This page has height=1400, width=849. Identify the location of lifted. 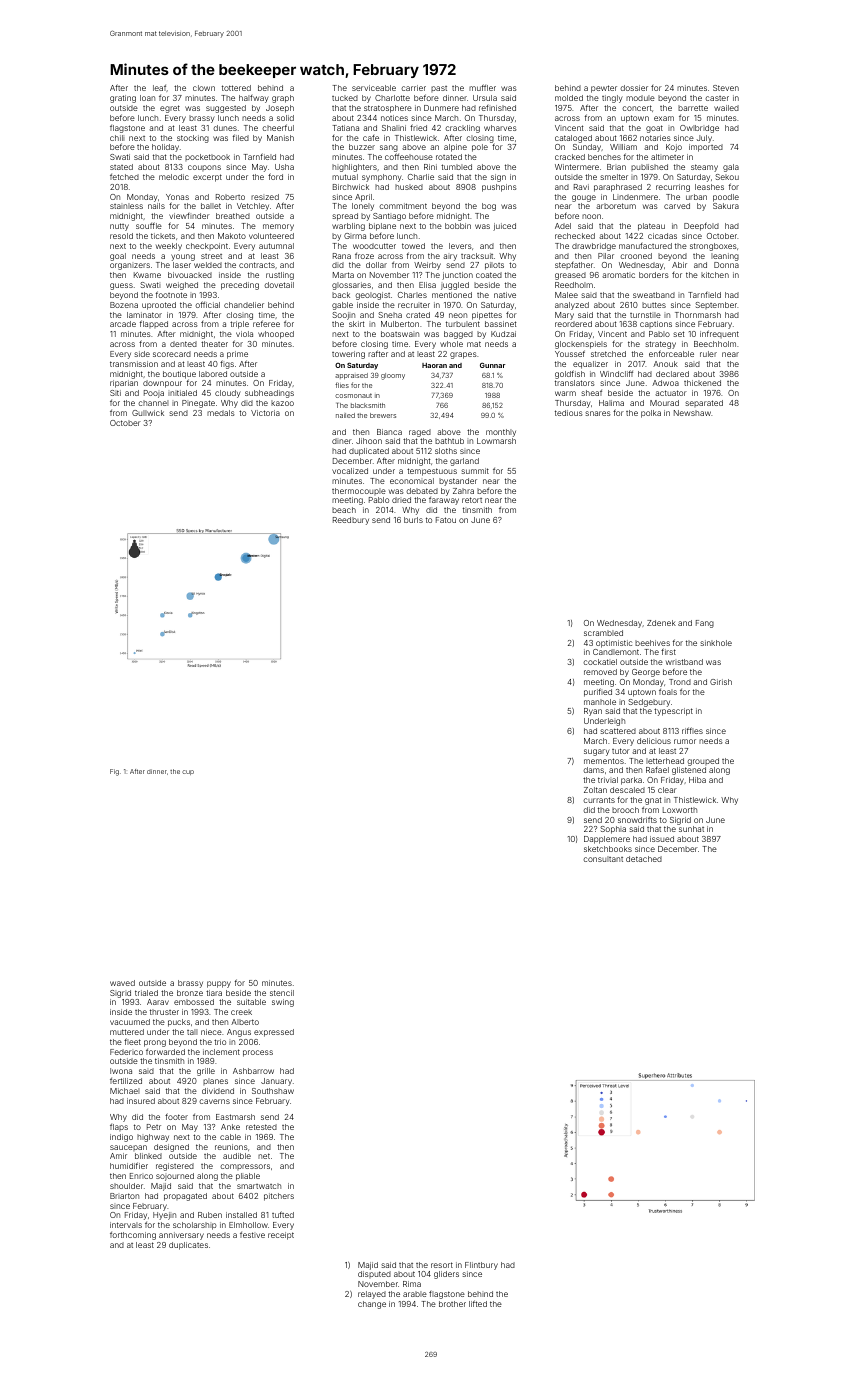
(478, 1303).
